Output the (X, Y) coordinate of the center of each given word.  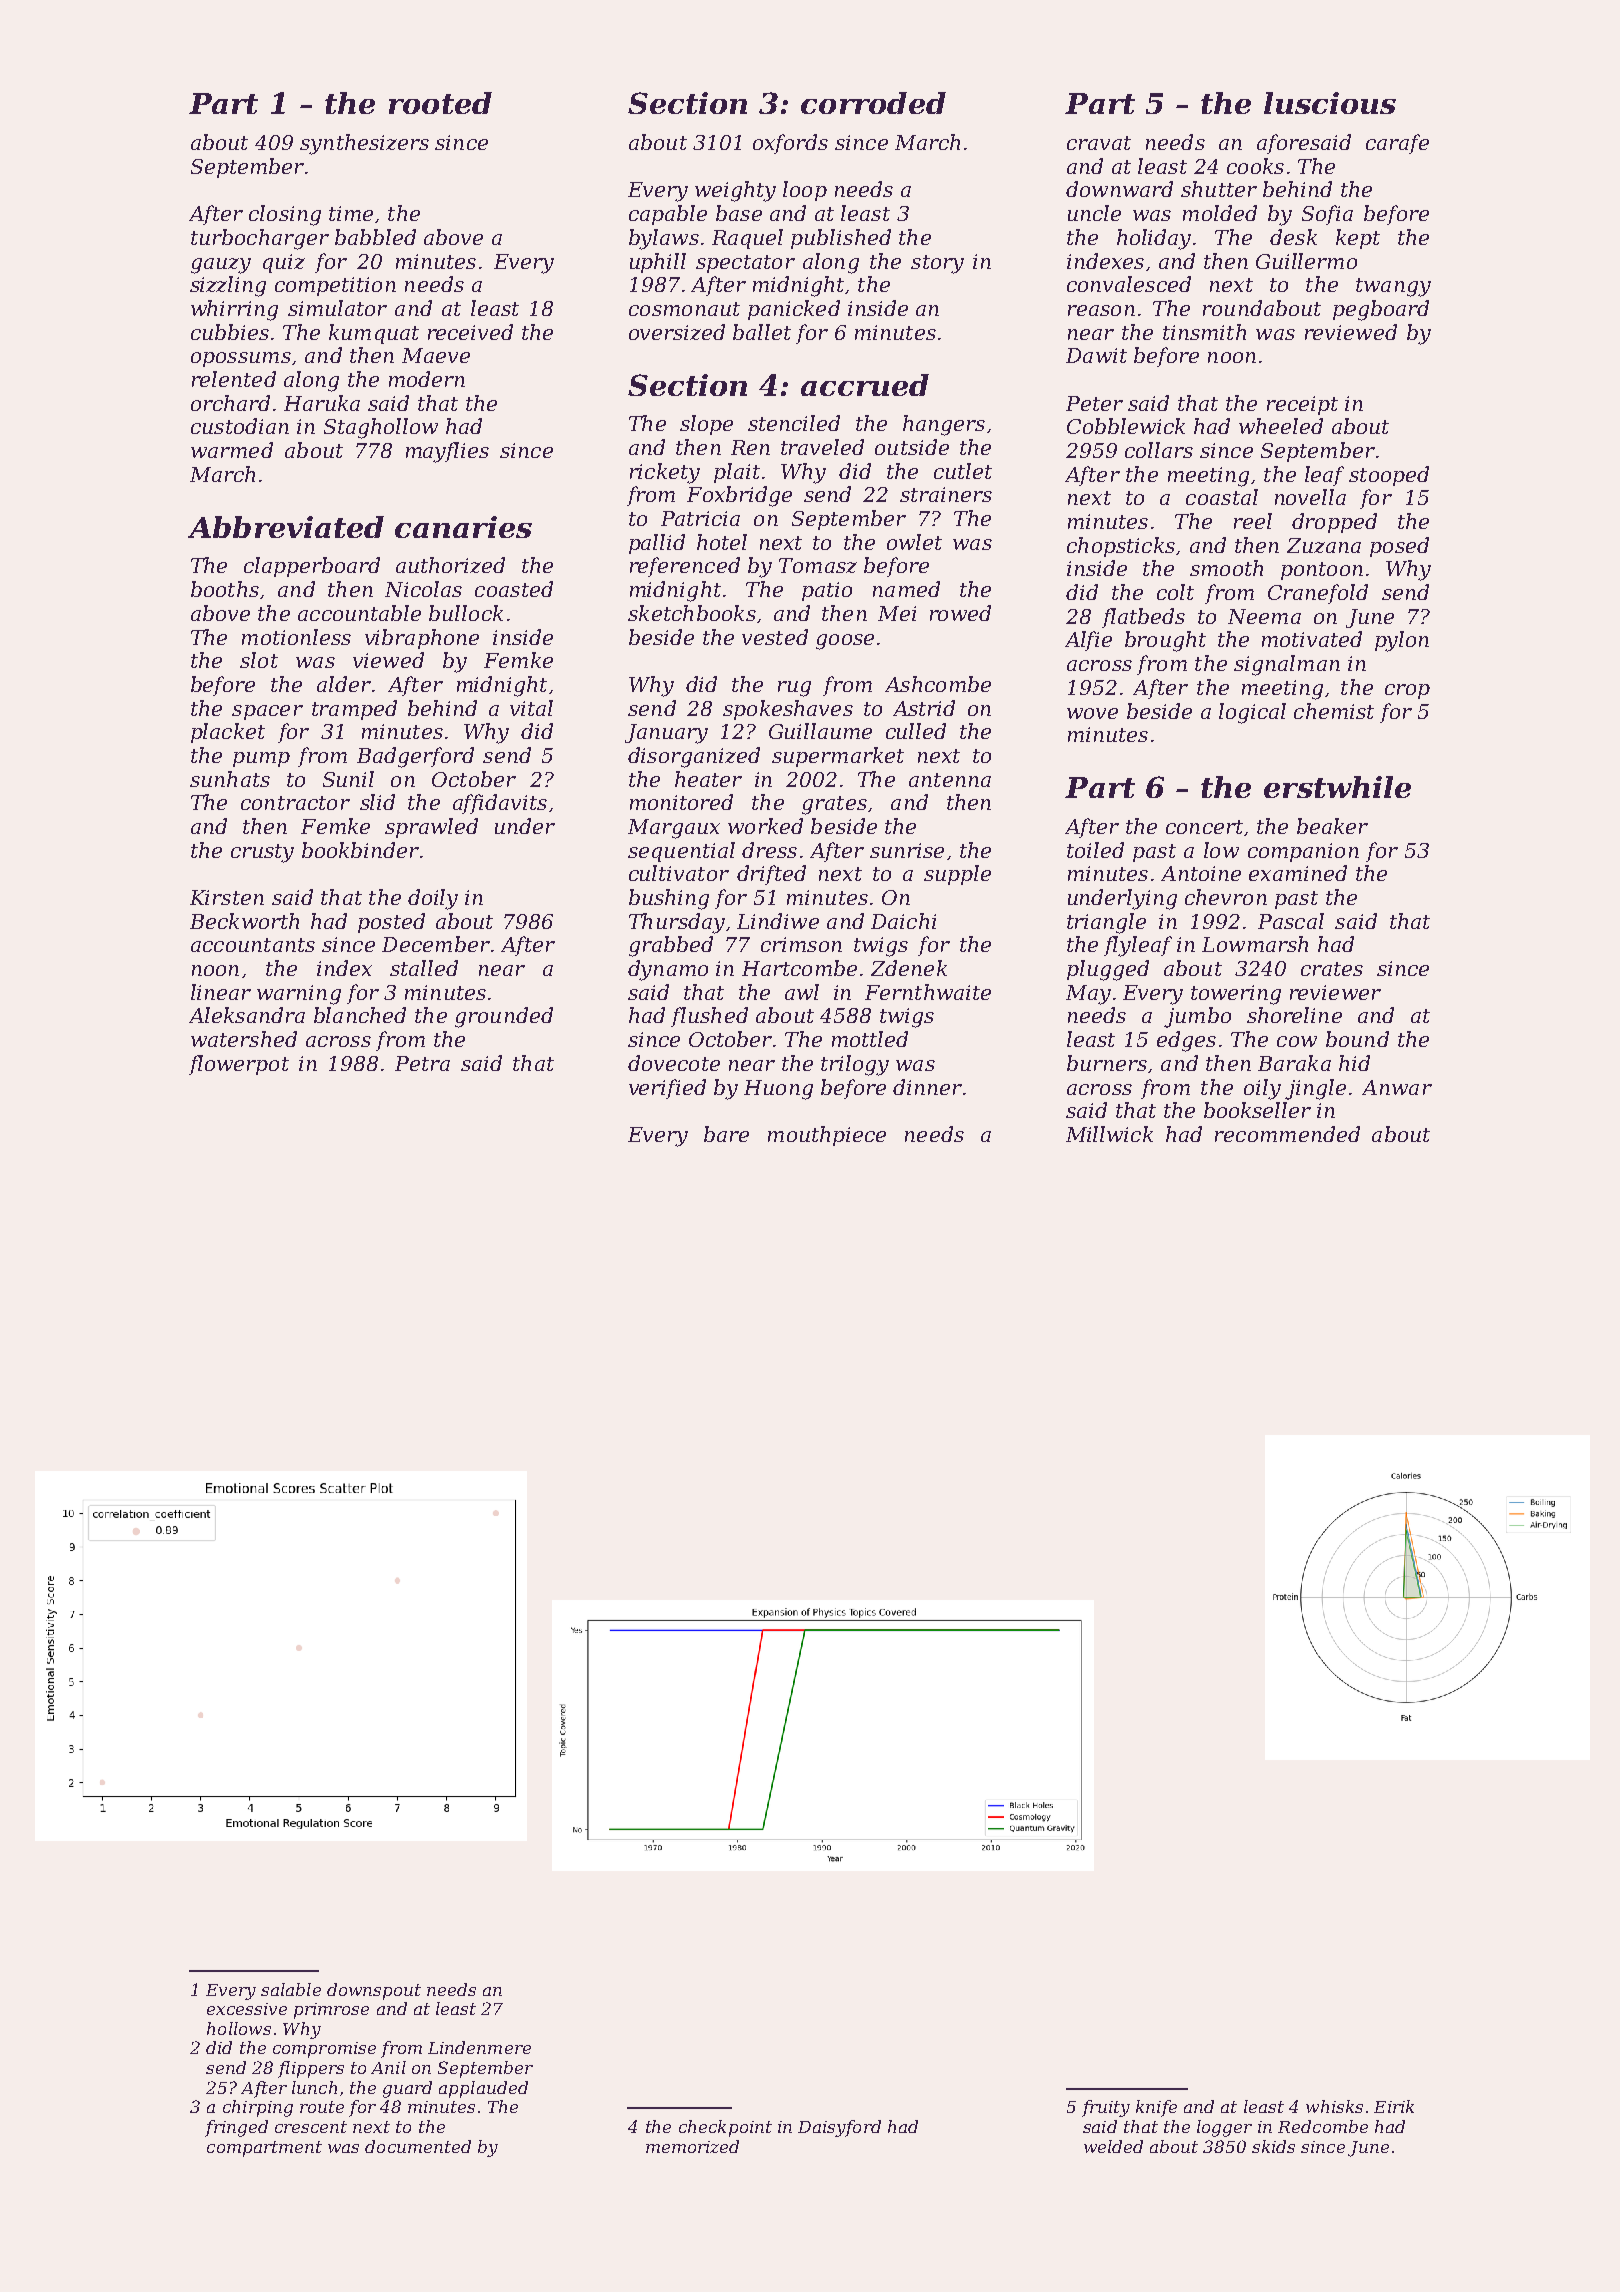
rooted (440, 103)
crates (1332, 969)
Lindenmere (479, 2047)
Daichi (903, 921)
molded (1220, 213)
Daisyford (839, 2128)
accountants (253, 945)
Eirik (1394, 2106)
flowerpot (239, 1065)
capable (668, 215)
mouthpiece (827, 1136)
